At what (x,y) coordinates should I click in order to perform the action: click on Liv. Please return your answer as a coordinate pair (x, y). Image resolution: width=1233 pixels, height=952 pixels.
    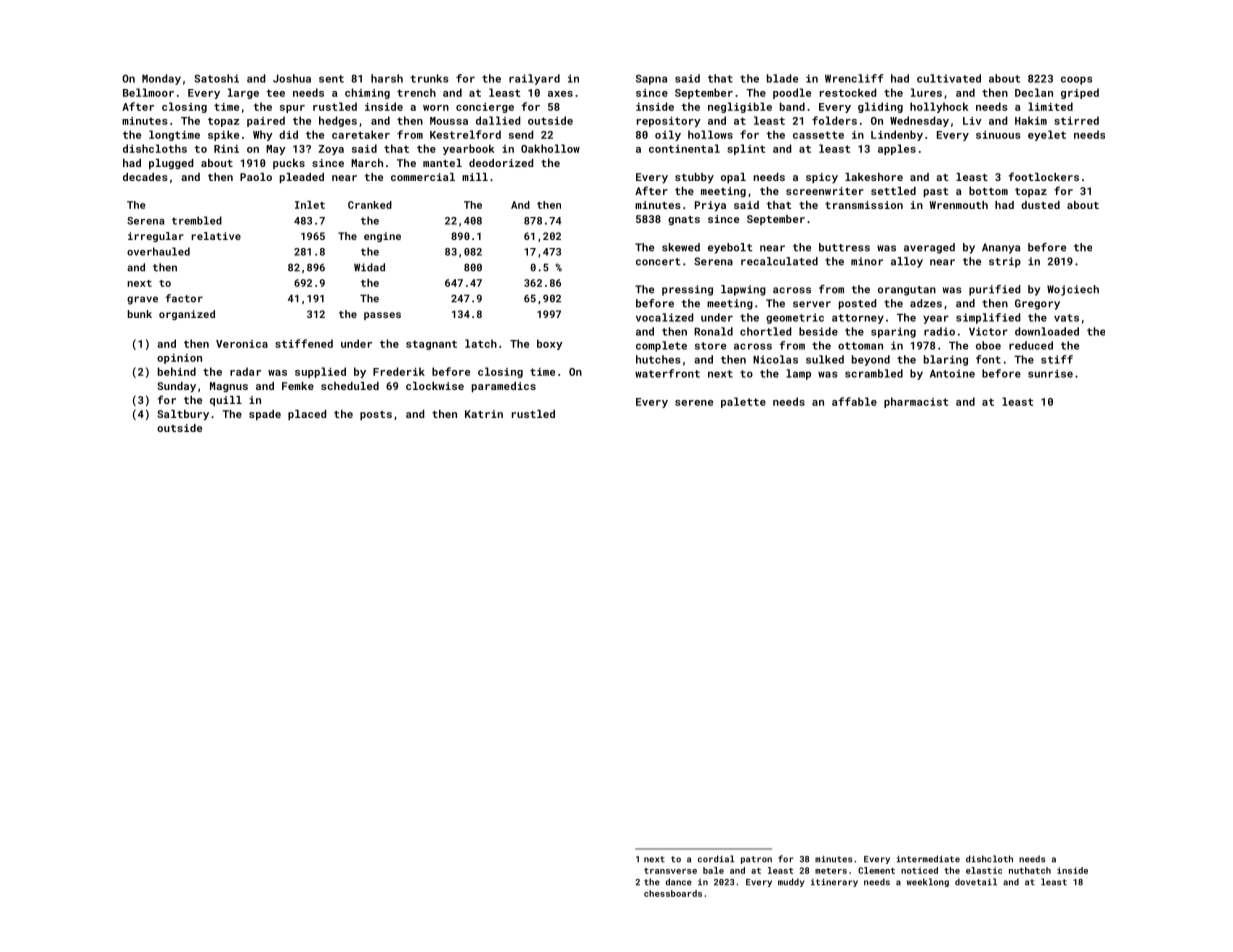
    Looking at the image, I should click on (972, 121).
